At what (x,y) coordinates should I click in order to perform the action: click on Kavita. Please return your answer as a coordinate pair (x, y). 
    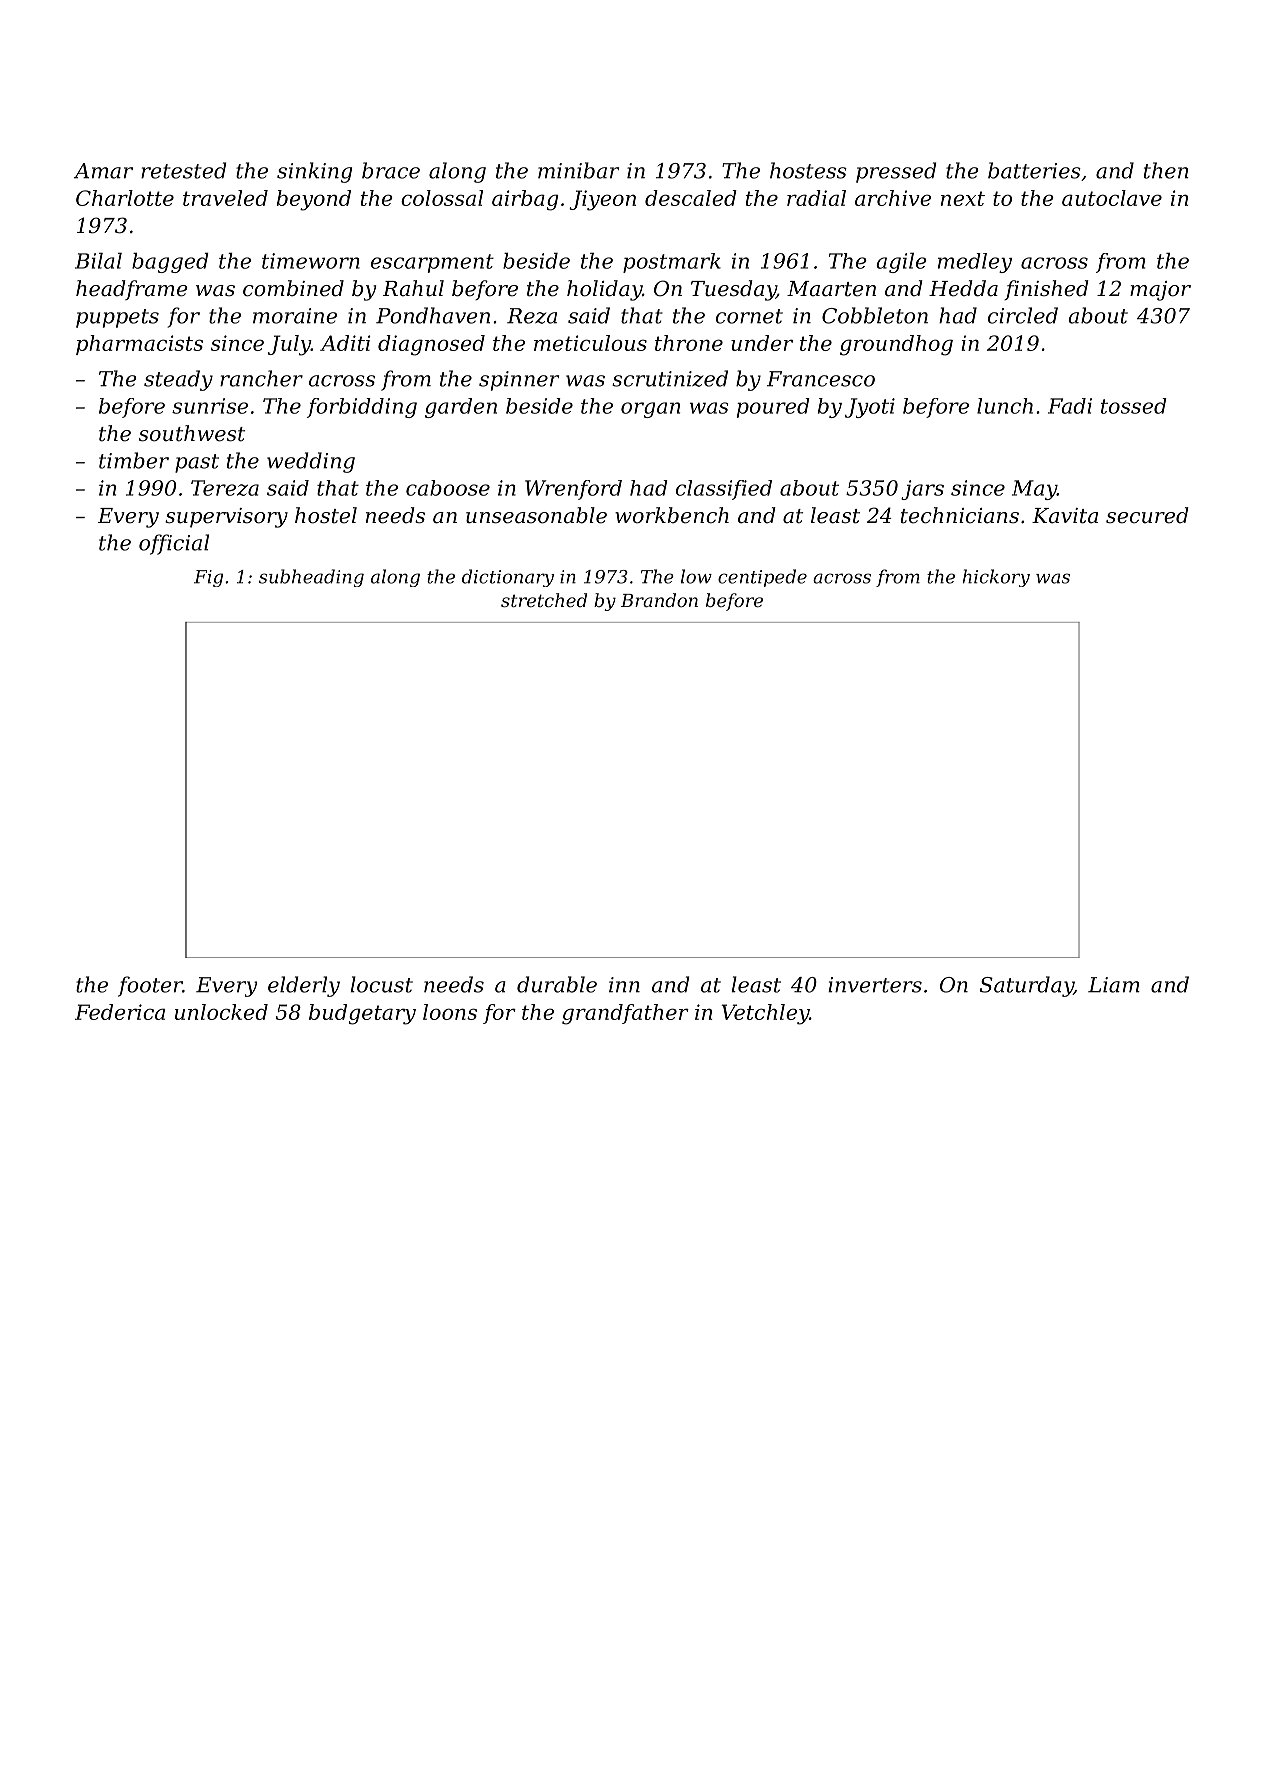
    Looking at the image, I should click on (1065, 516).
